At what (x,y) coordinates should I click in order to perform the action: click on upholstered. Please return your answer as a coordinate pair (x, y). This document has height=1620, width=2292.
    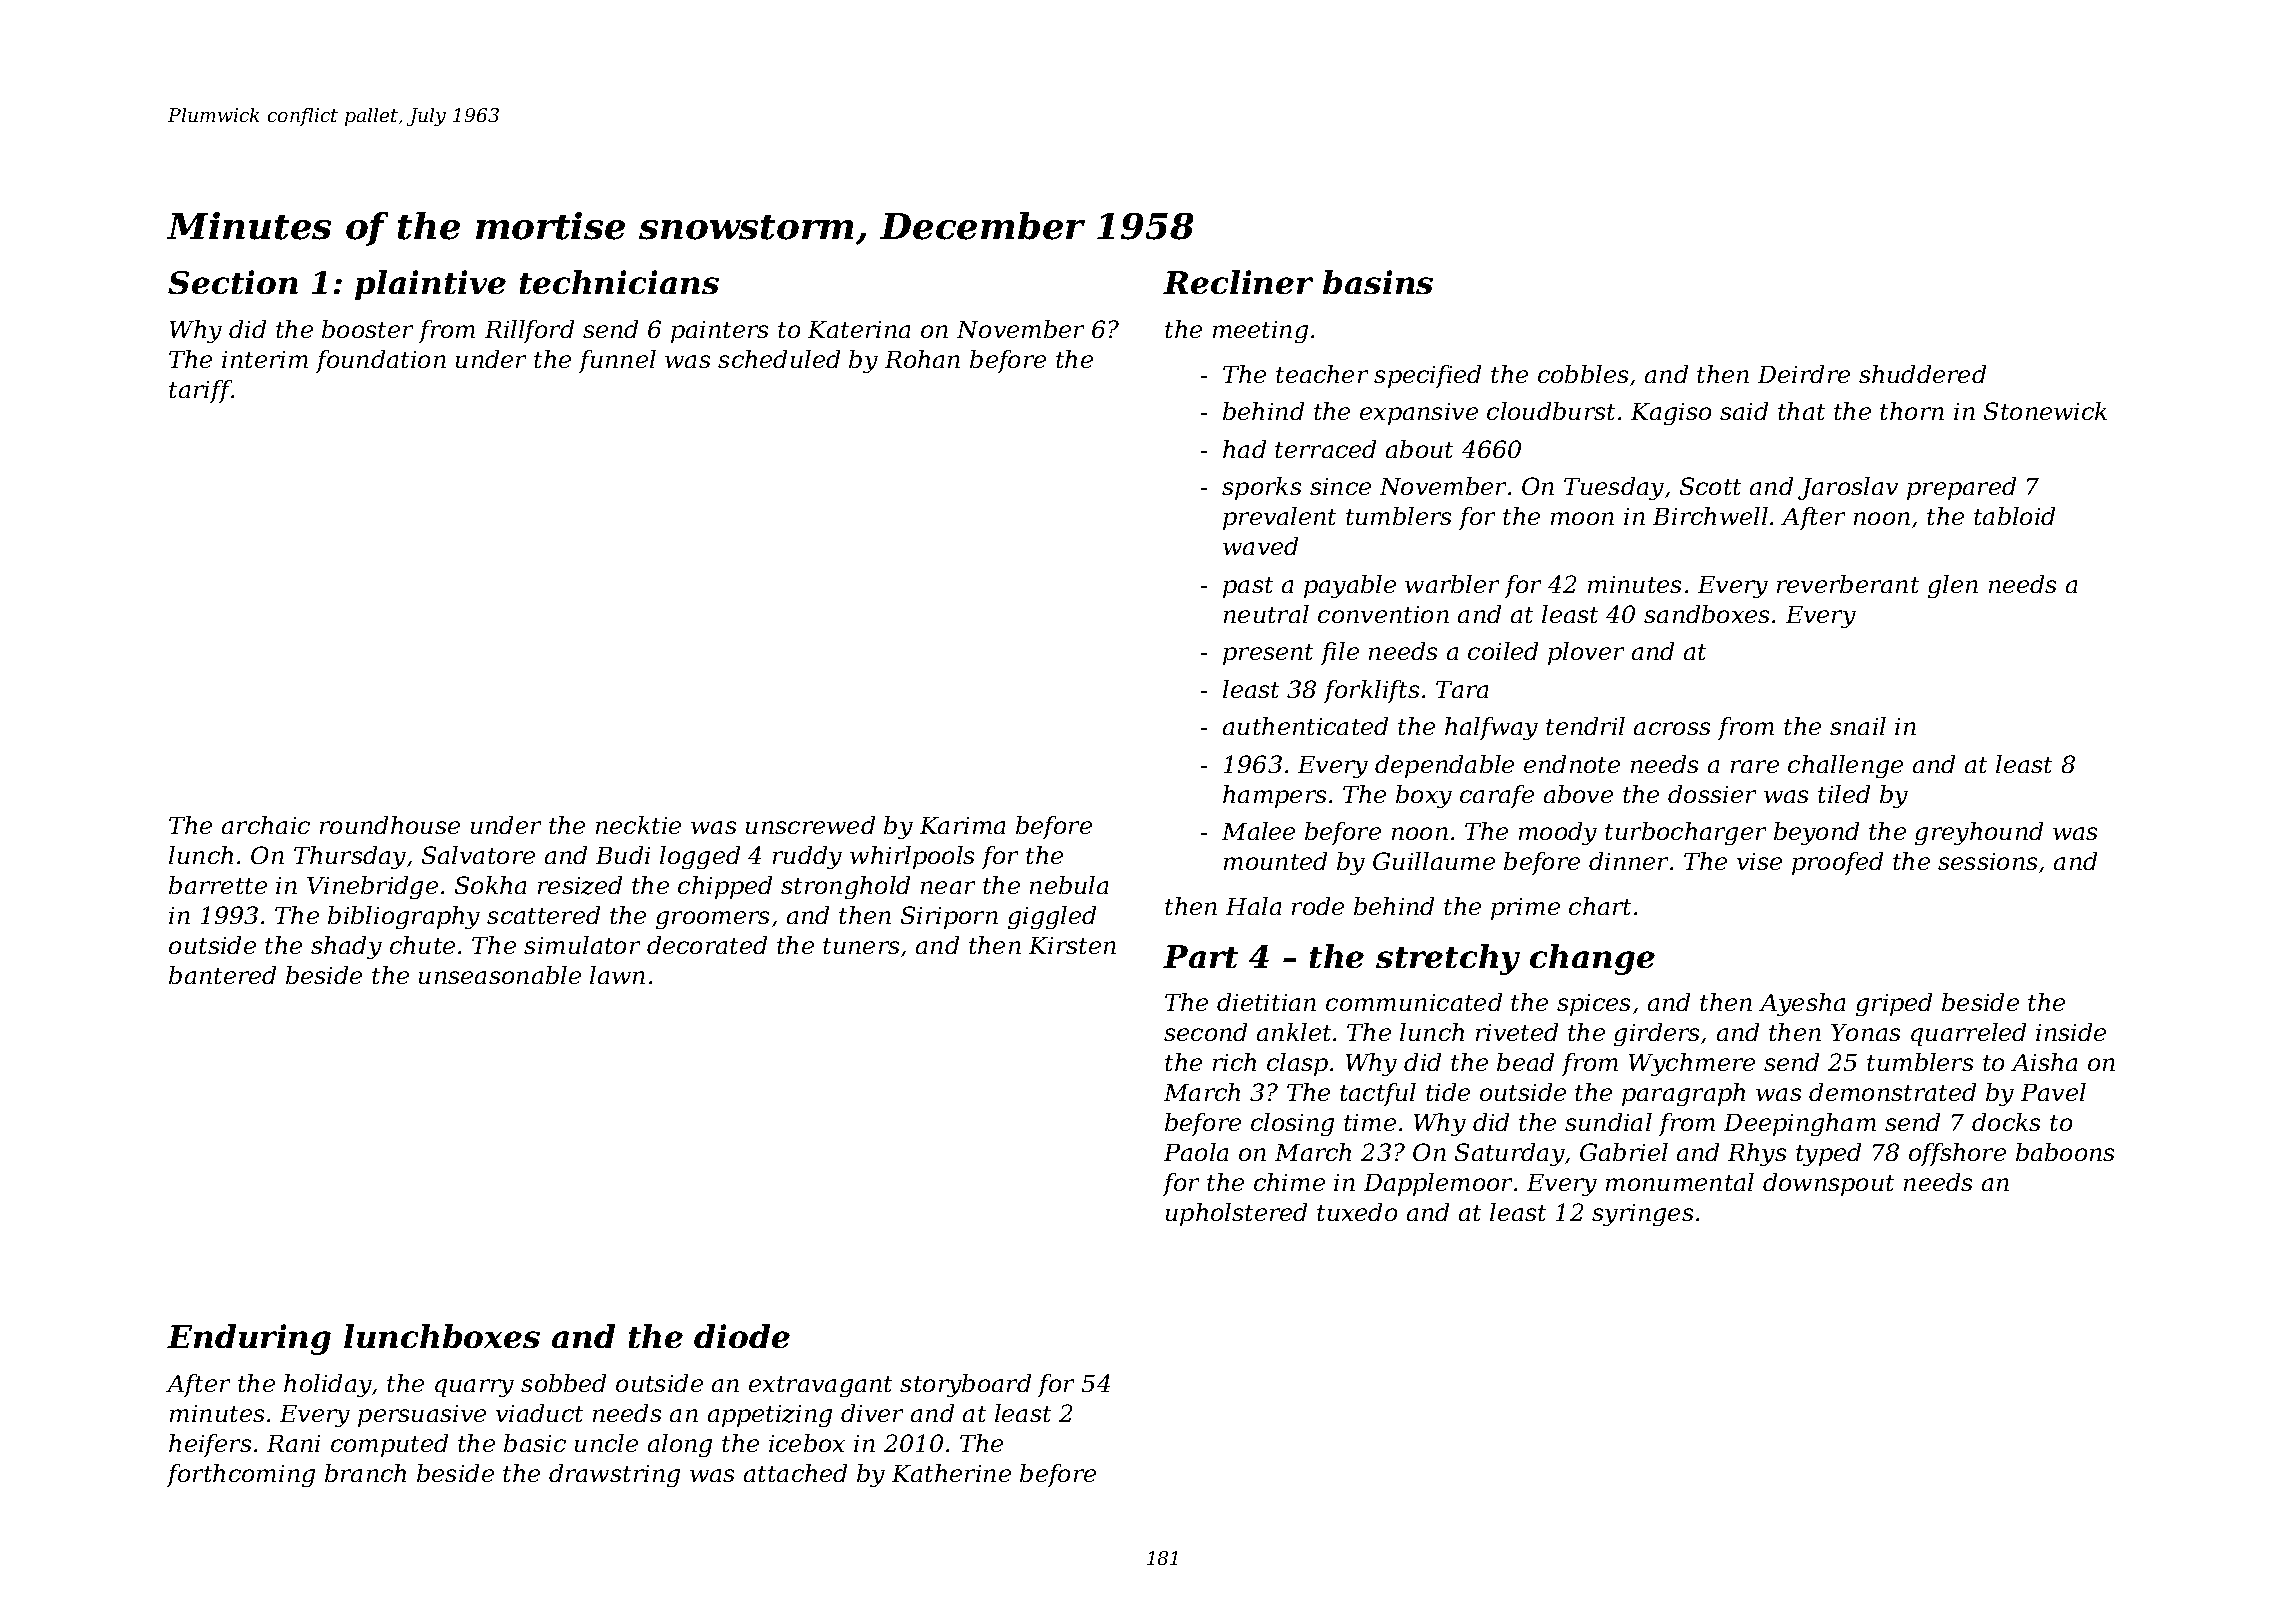
    Looking at the image, I should click on (1236, 1214).
